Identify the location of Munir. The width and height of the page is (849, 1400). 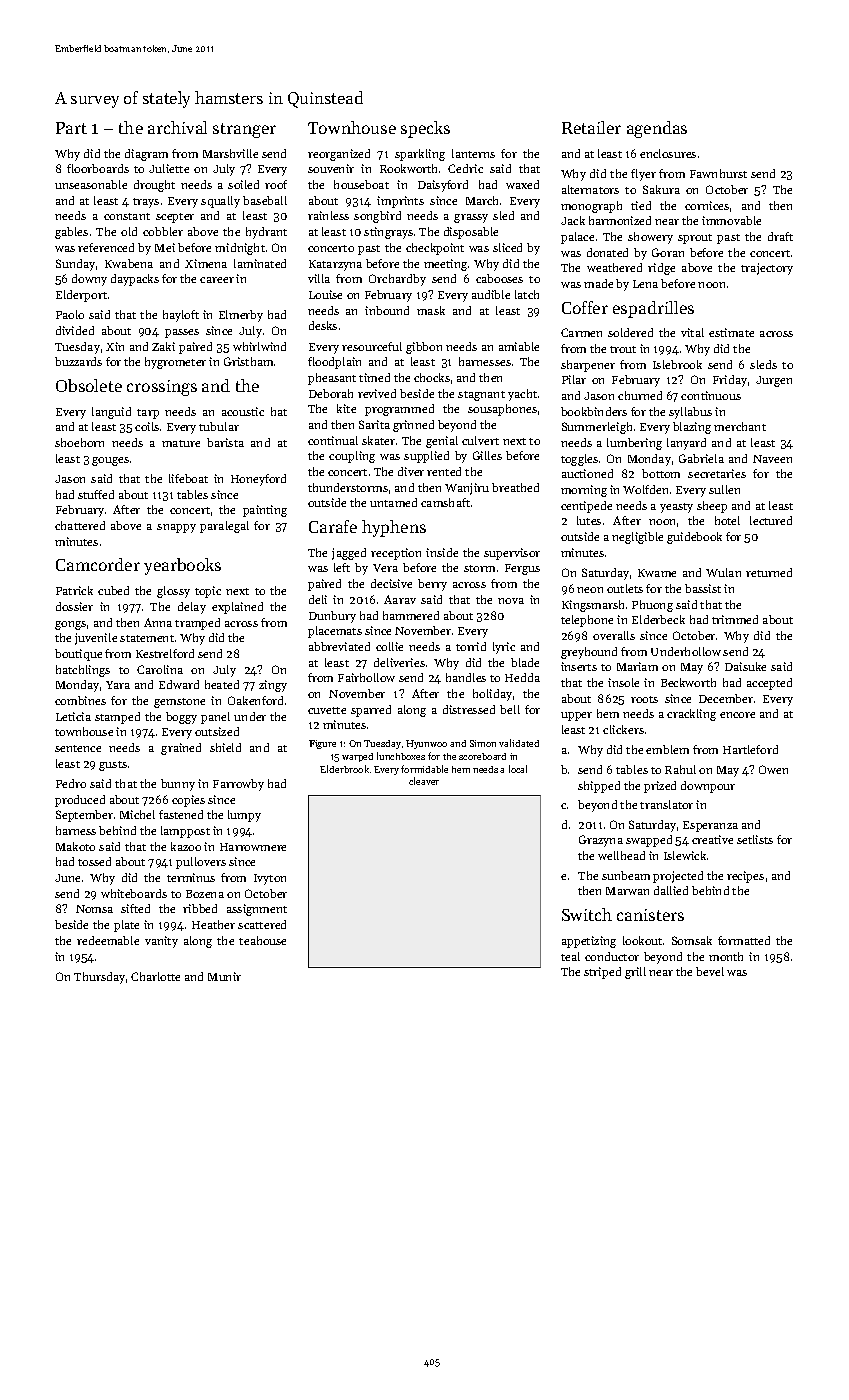
(224, 976).
